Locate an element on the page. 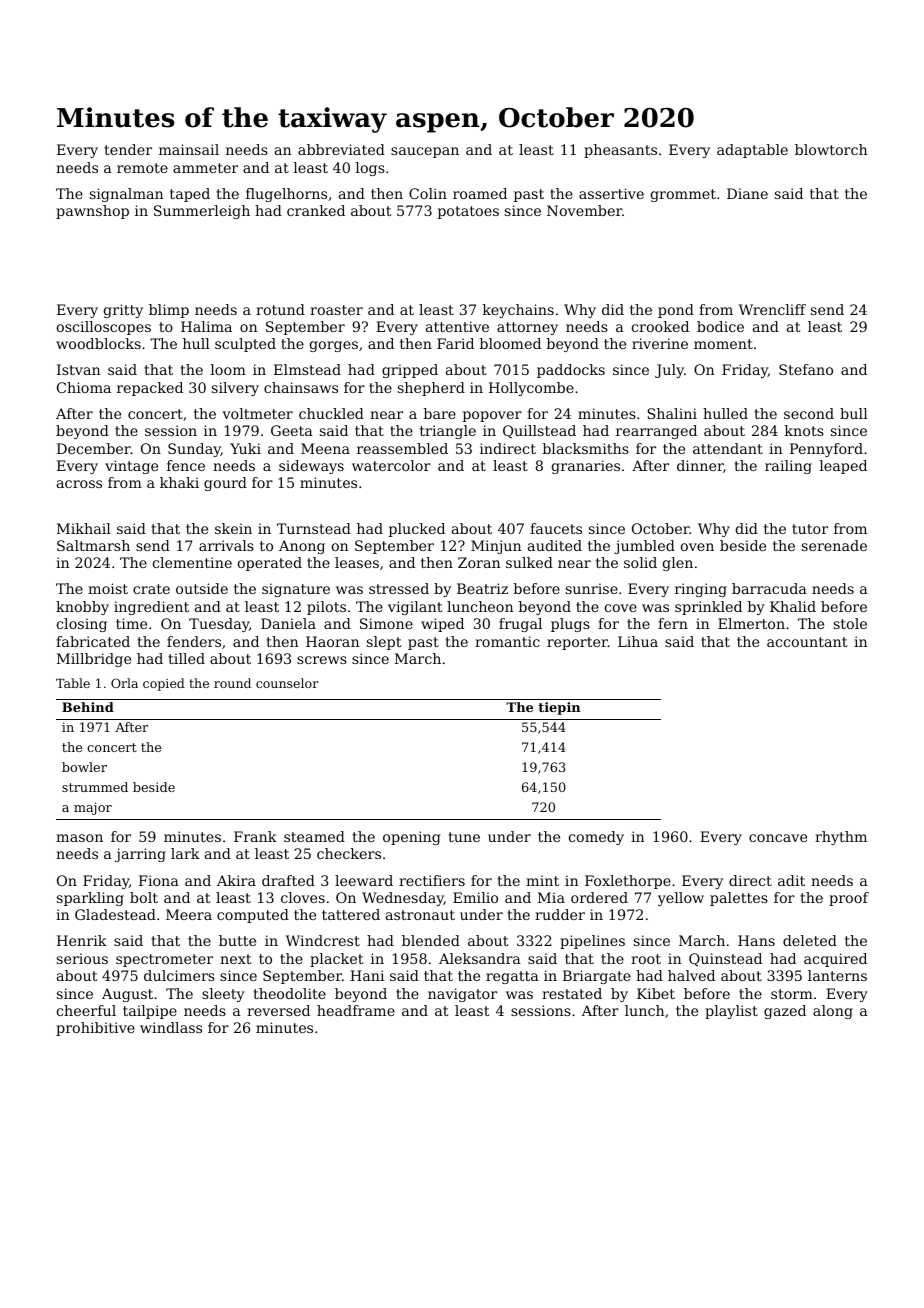 The width and height of the document is (924, 1308). sparkling is located at coordinates (90, 899).
